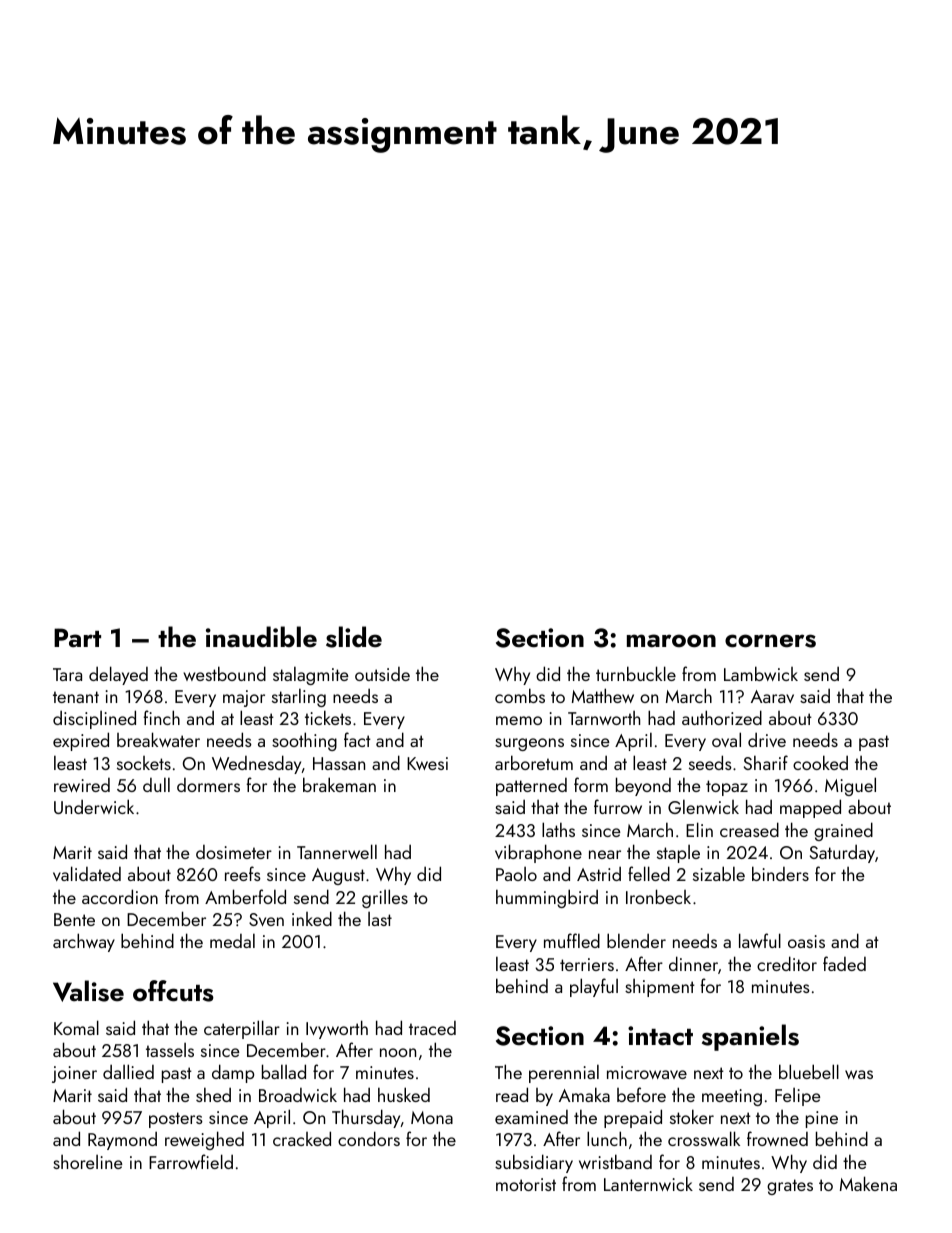  What do you see at coordinates (84, 942) in the screenshot?
I see `archway` at bounding box center [84, 942].
